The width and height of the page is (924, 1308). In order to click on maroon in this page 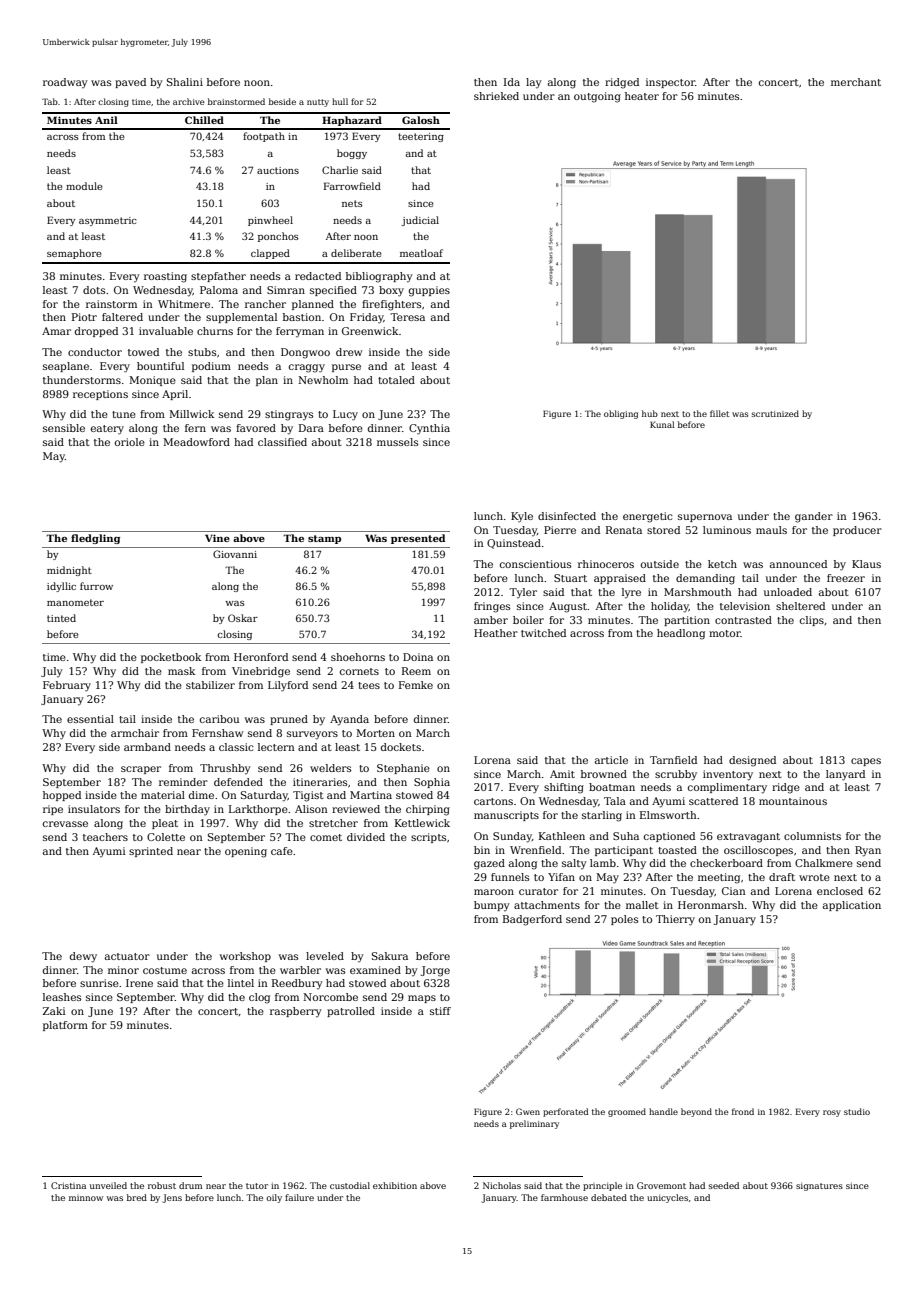, I will do `click(494, 892)`.
